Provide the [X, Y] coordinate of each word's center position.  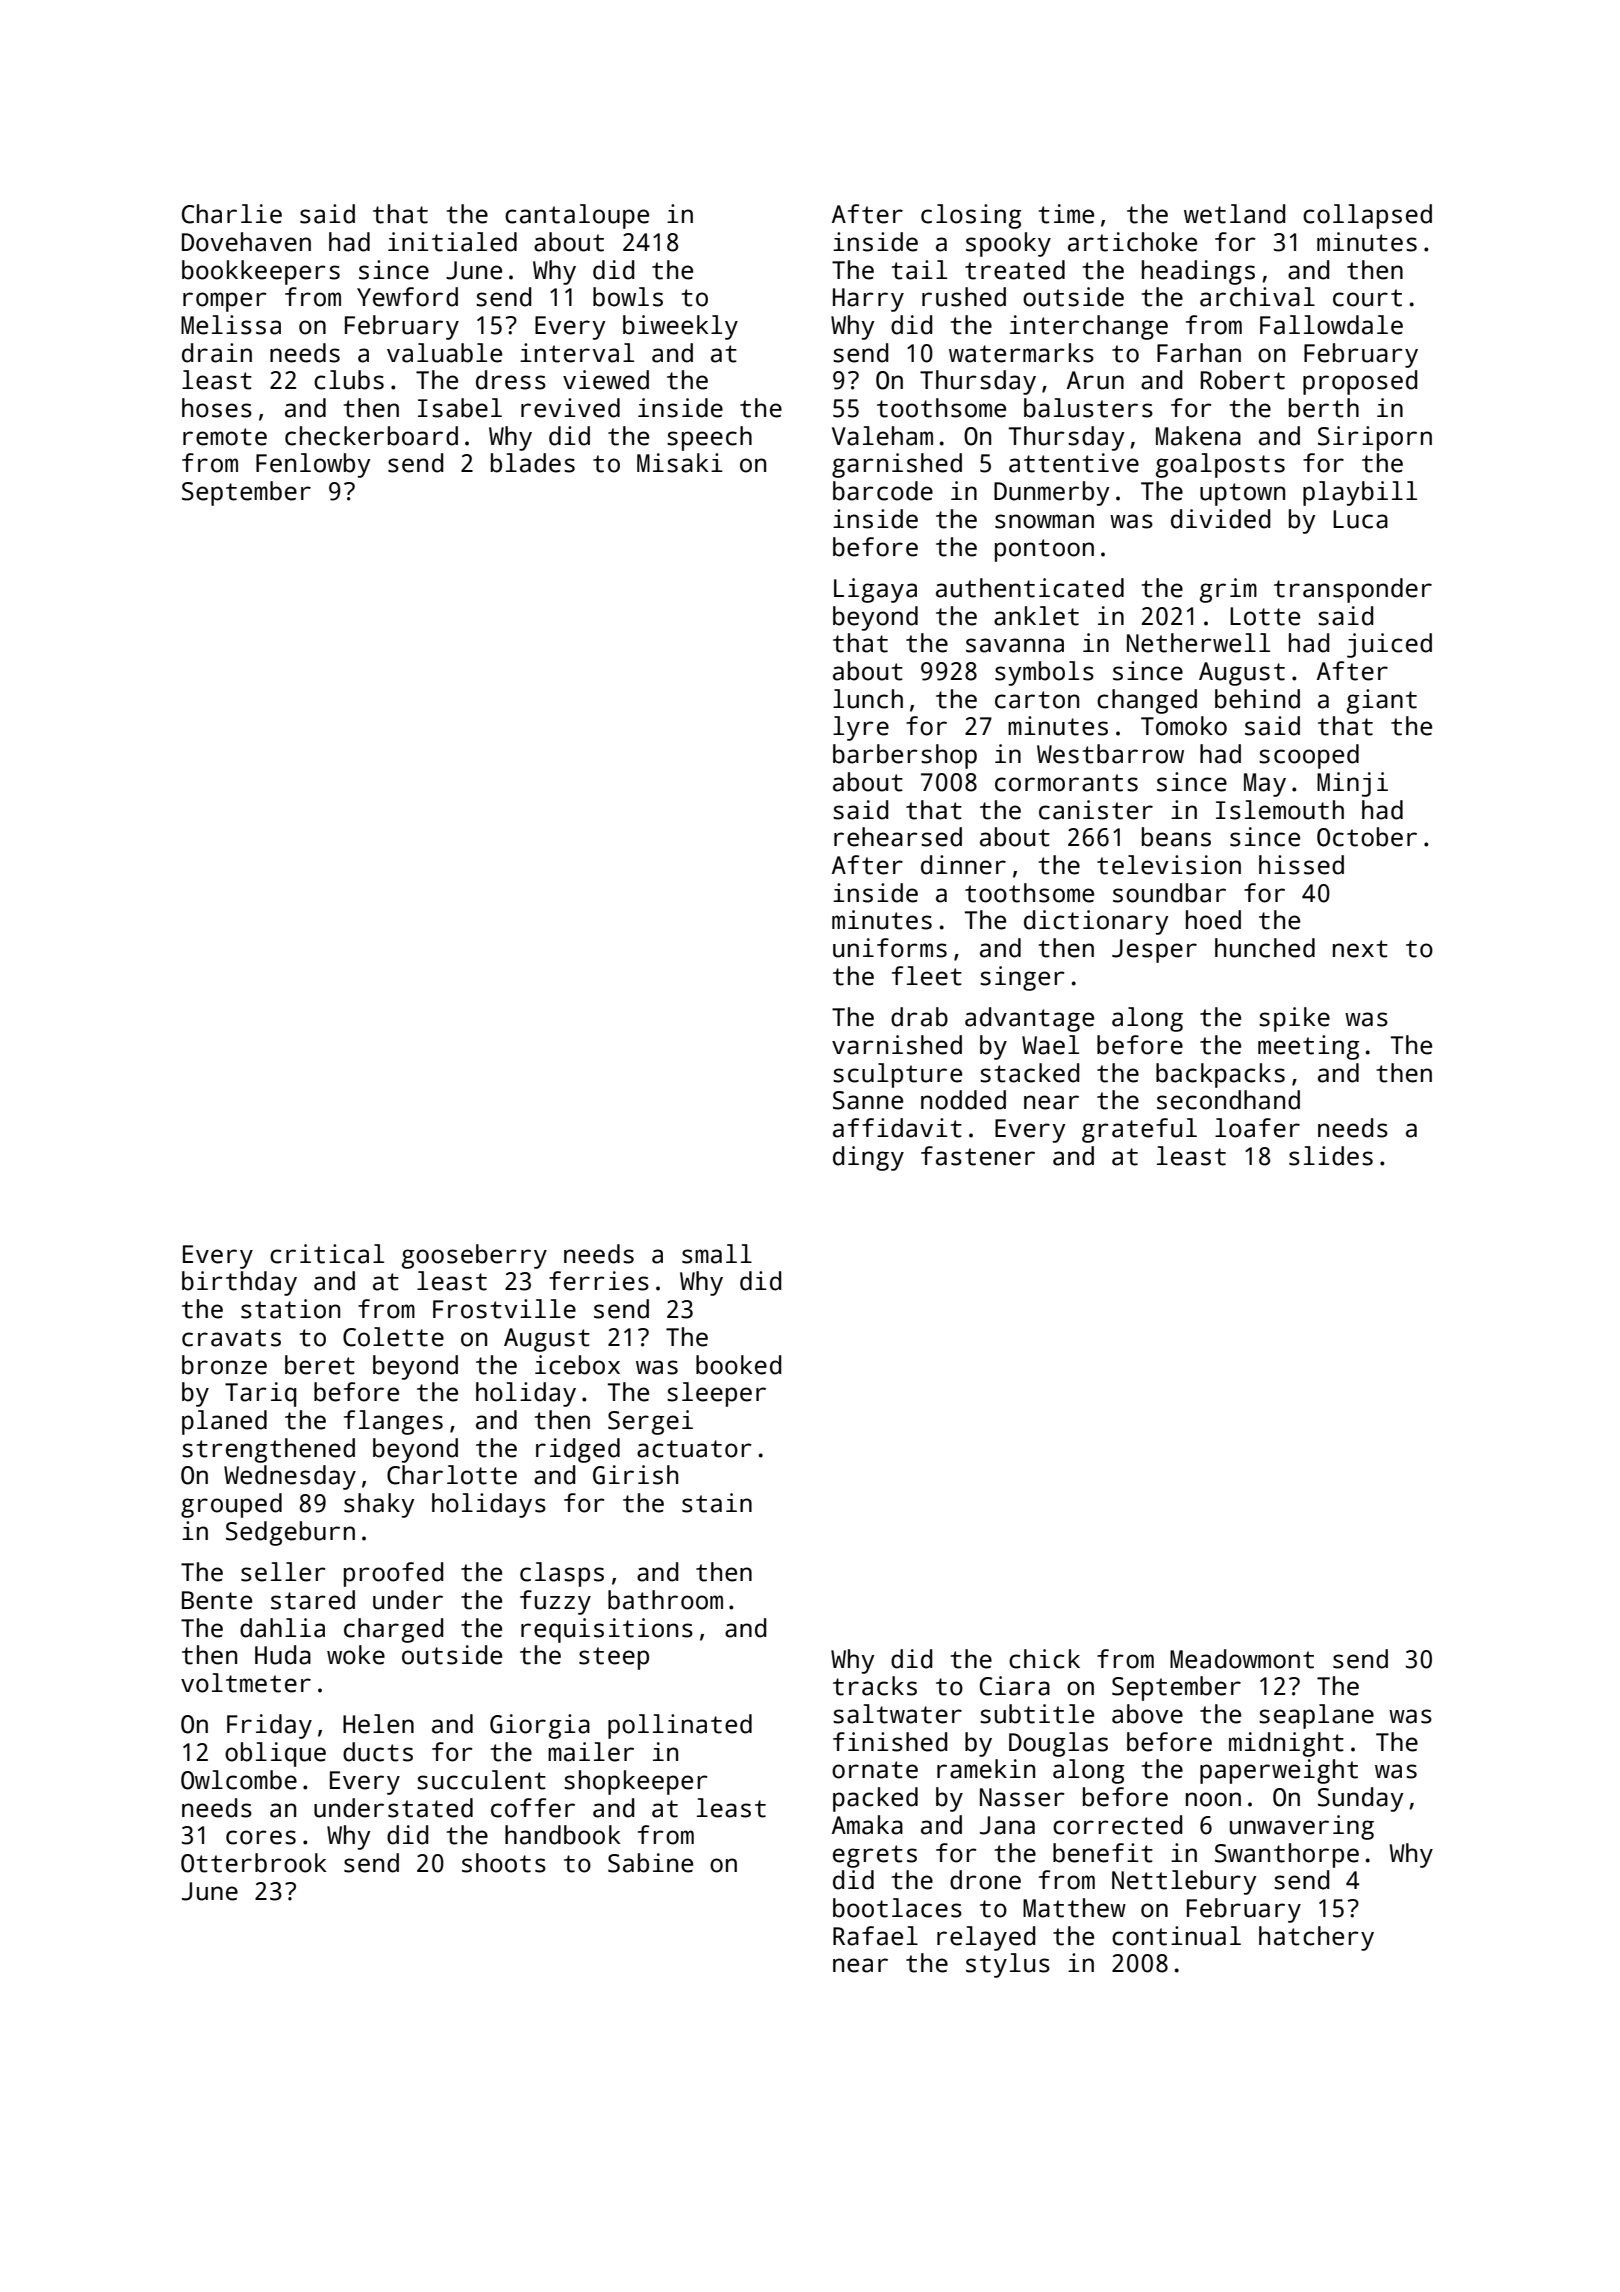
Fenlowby [313, 465]
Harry [868, 300]
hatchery [1316, 1938]
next [1360, 949]
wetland [1234, 214]
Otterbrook [254, 1863]
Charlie [232, 214]
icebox [577, 1365]
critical [327, 1254]
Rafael [875, 1936]
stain [717, 1503]
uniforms [890, 948]
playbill [1360, 493]
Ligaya [875, 590]
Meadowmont [1242, 1659]
